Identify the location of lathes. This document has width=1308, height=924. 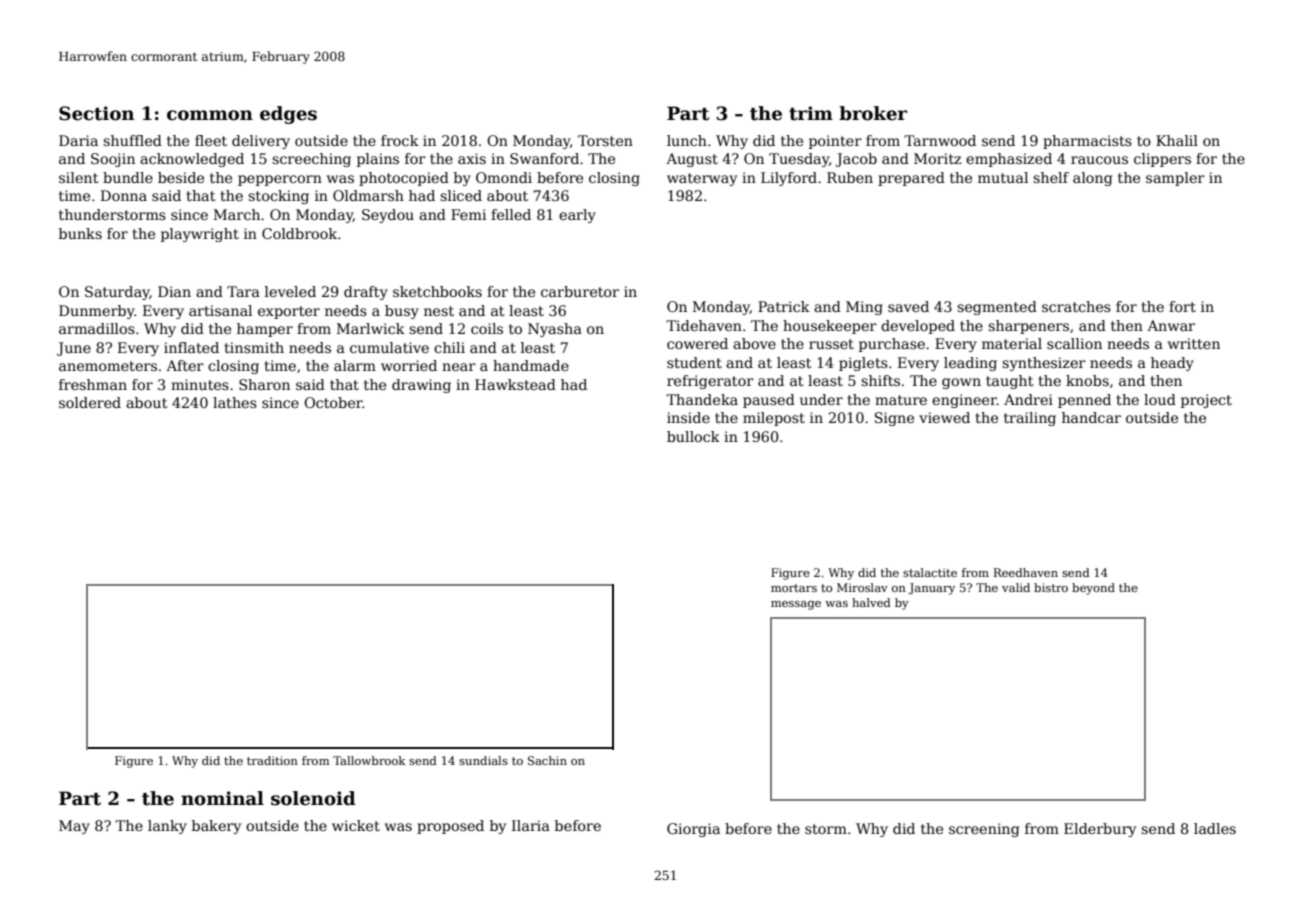
(235, 402).
